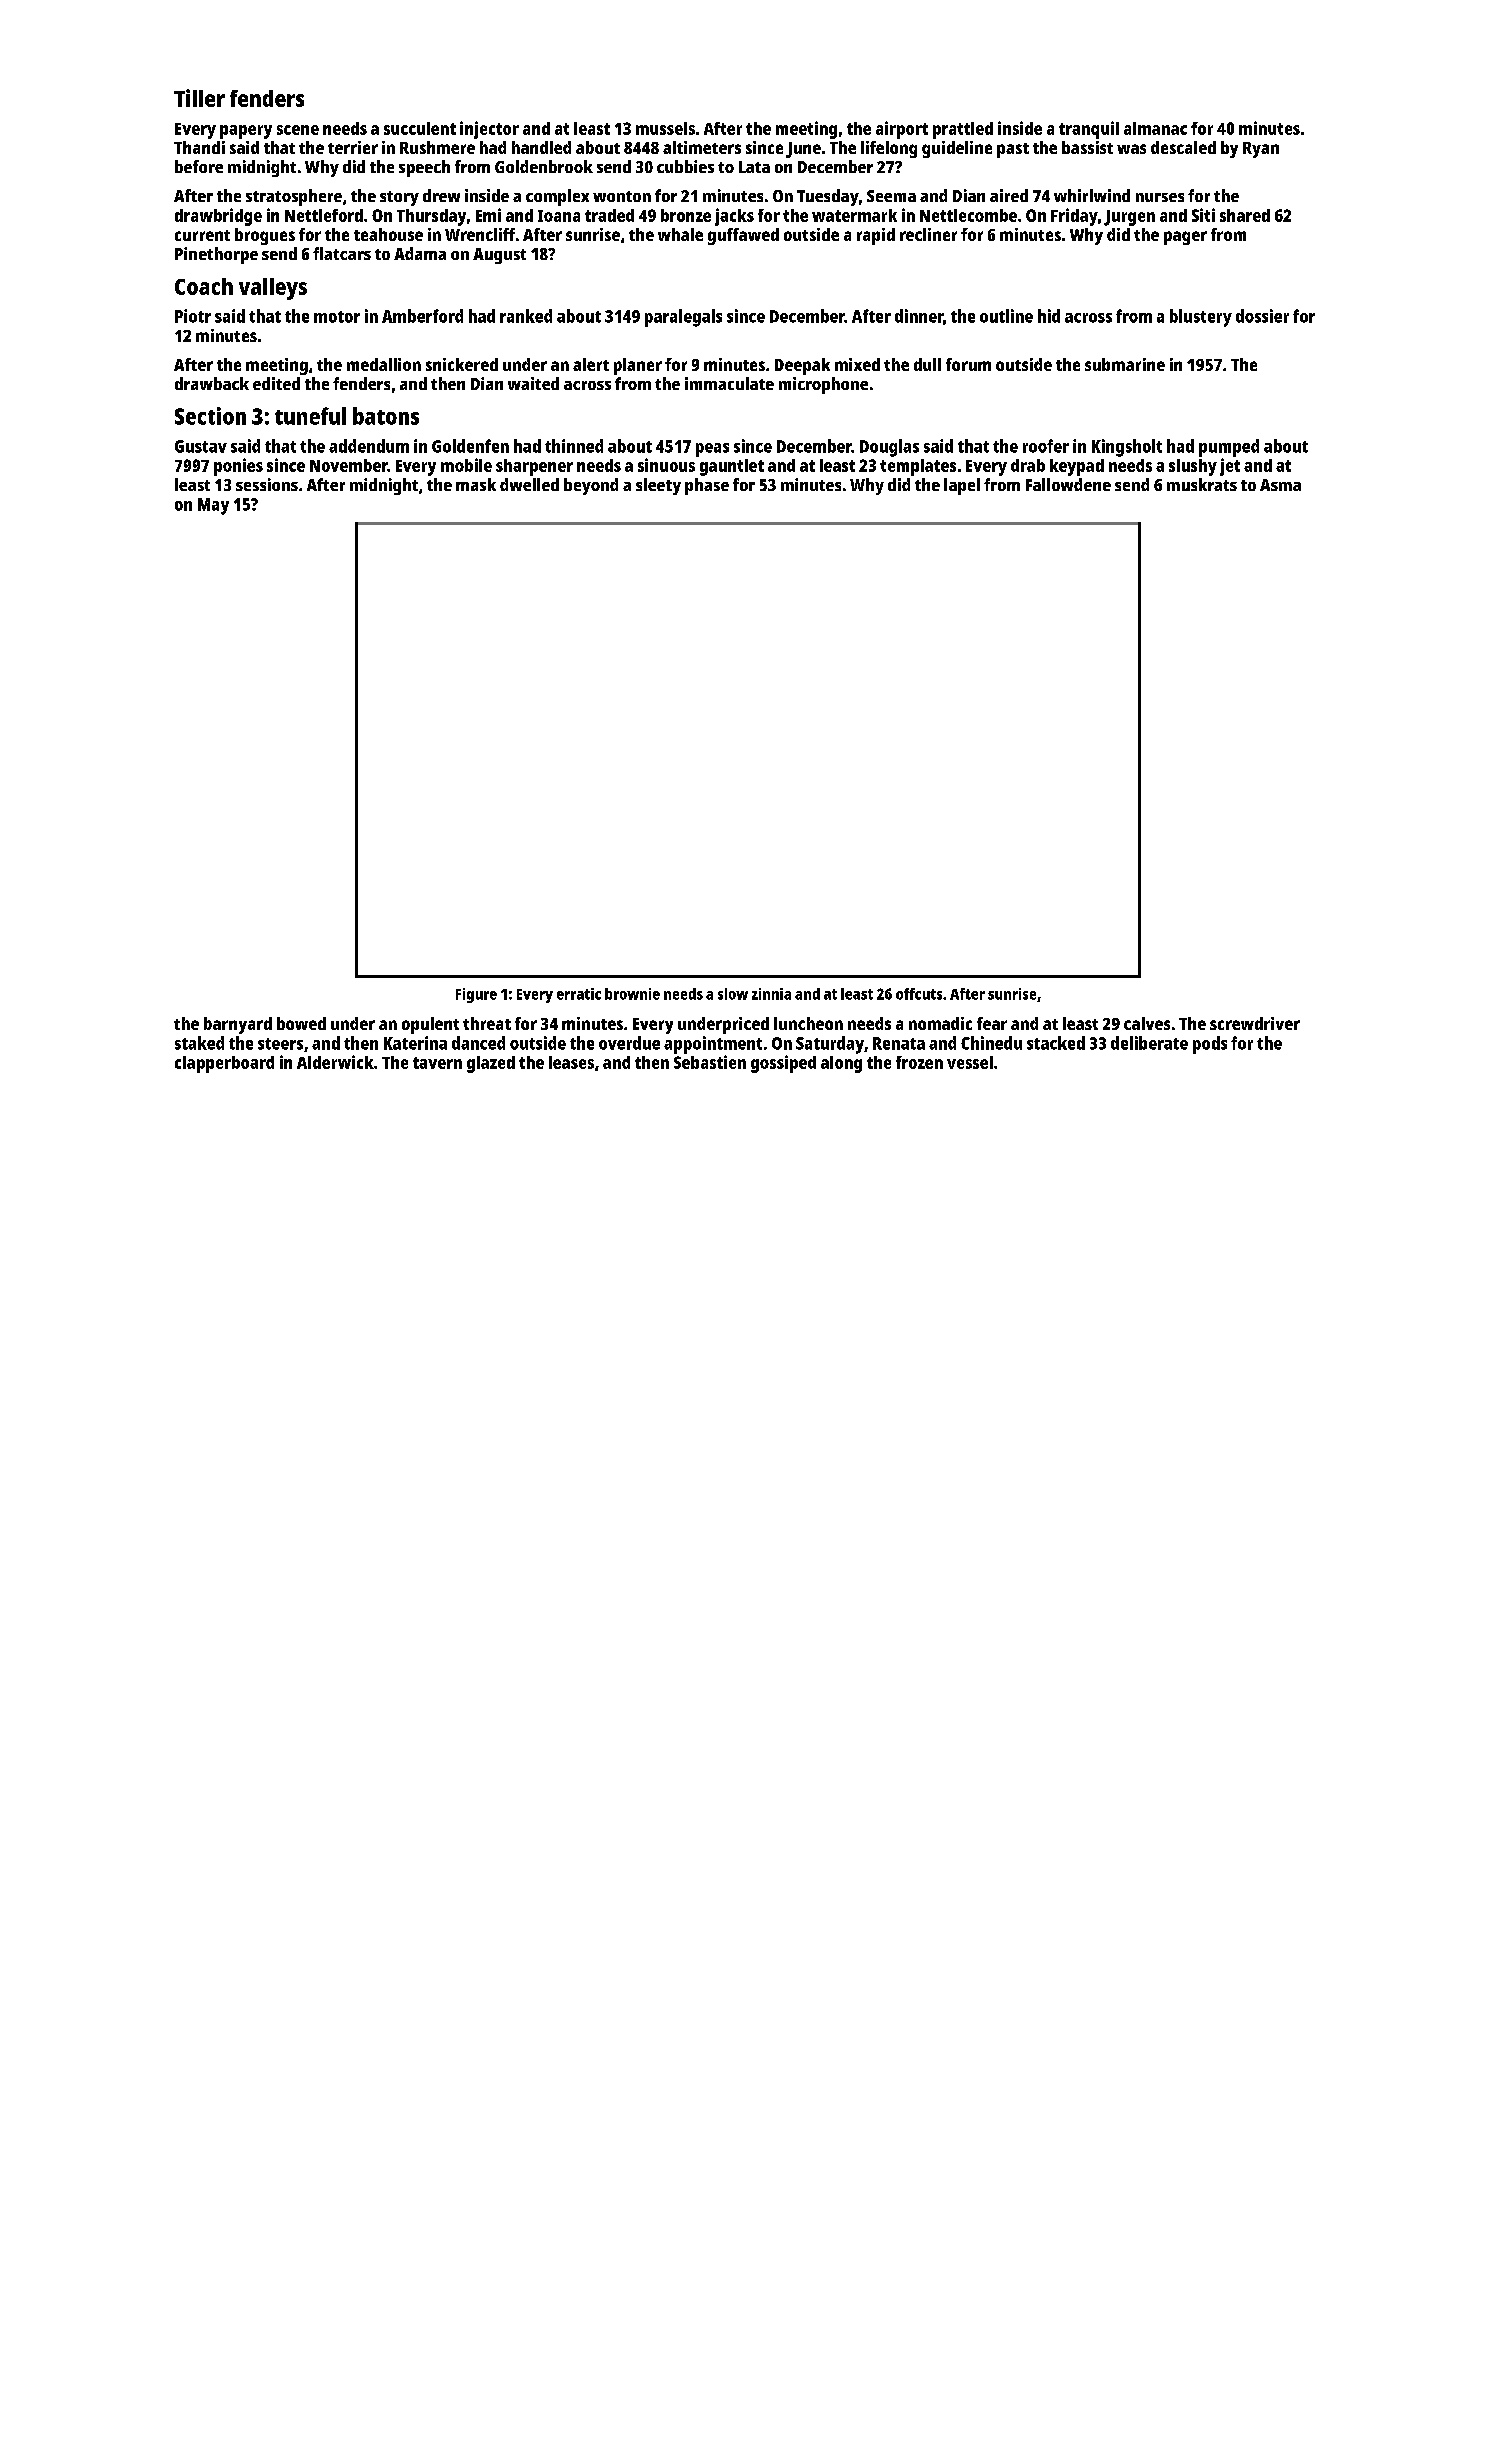  What do you see at coordinates (707, 486) in the screenshot?
I see `phase` at bounding box center [707, 486].
